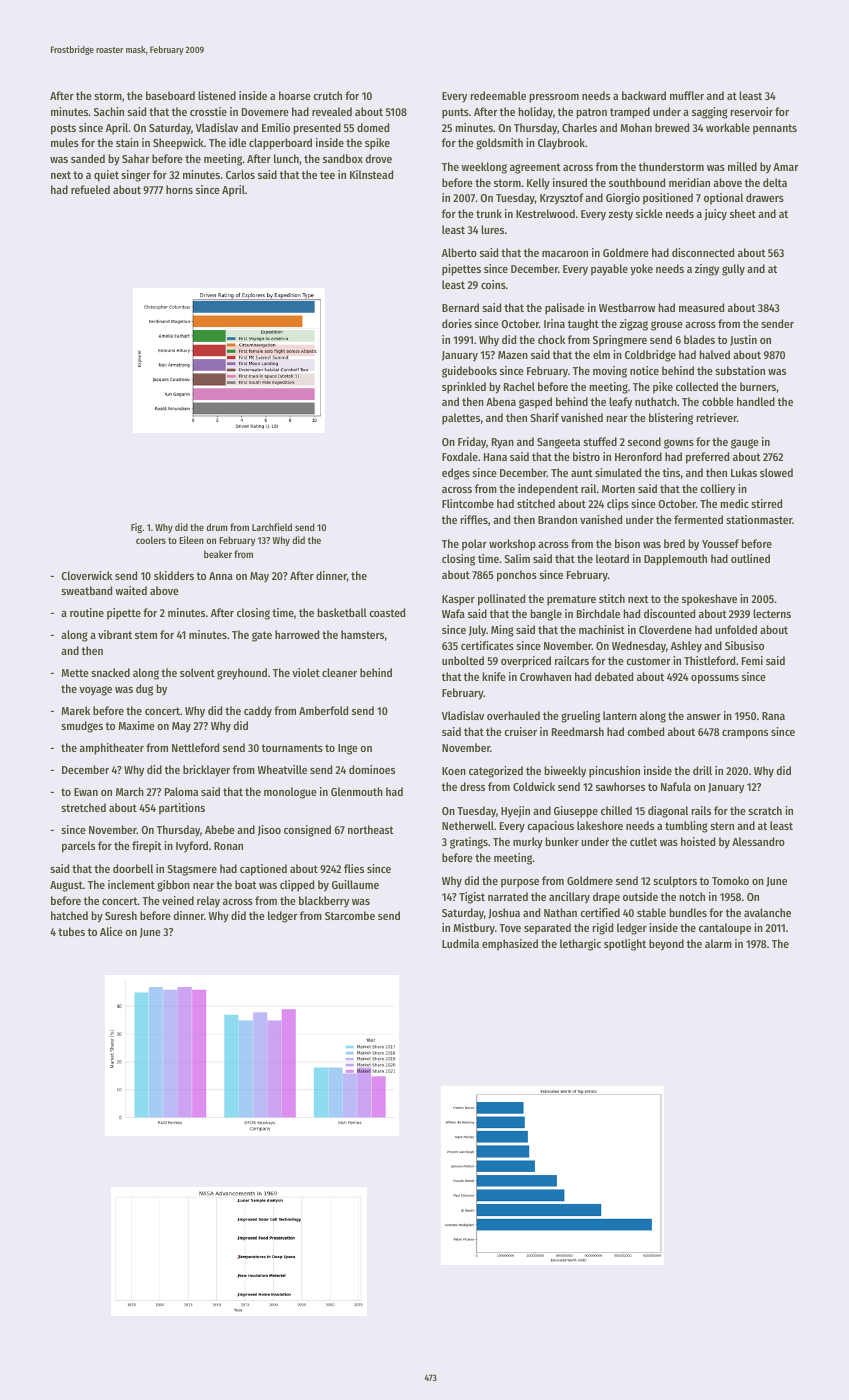 This screenshot has height=1400, width=849. I want to click on sculptors, so click(675, 882).
